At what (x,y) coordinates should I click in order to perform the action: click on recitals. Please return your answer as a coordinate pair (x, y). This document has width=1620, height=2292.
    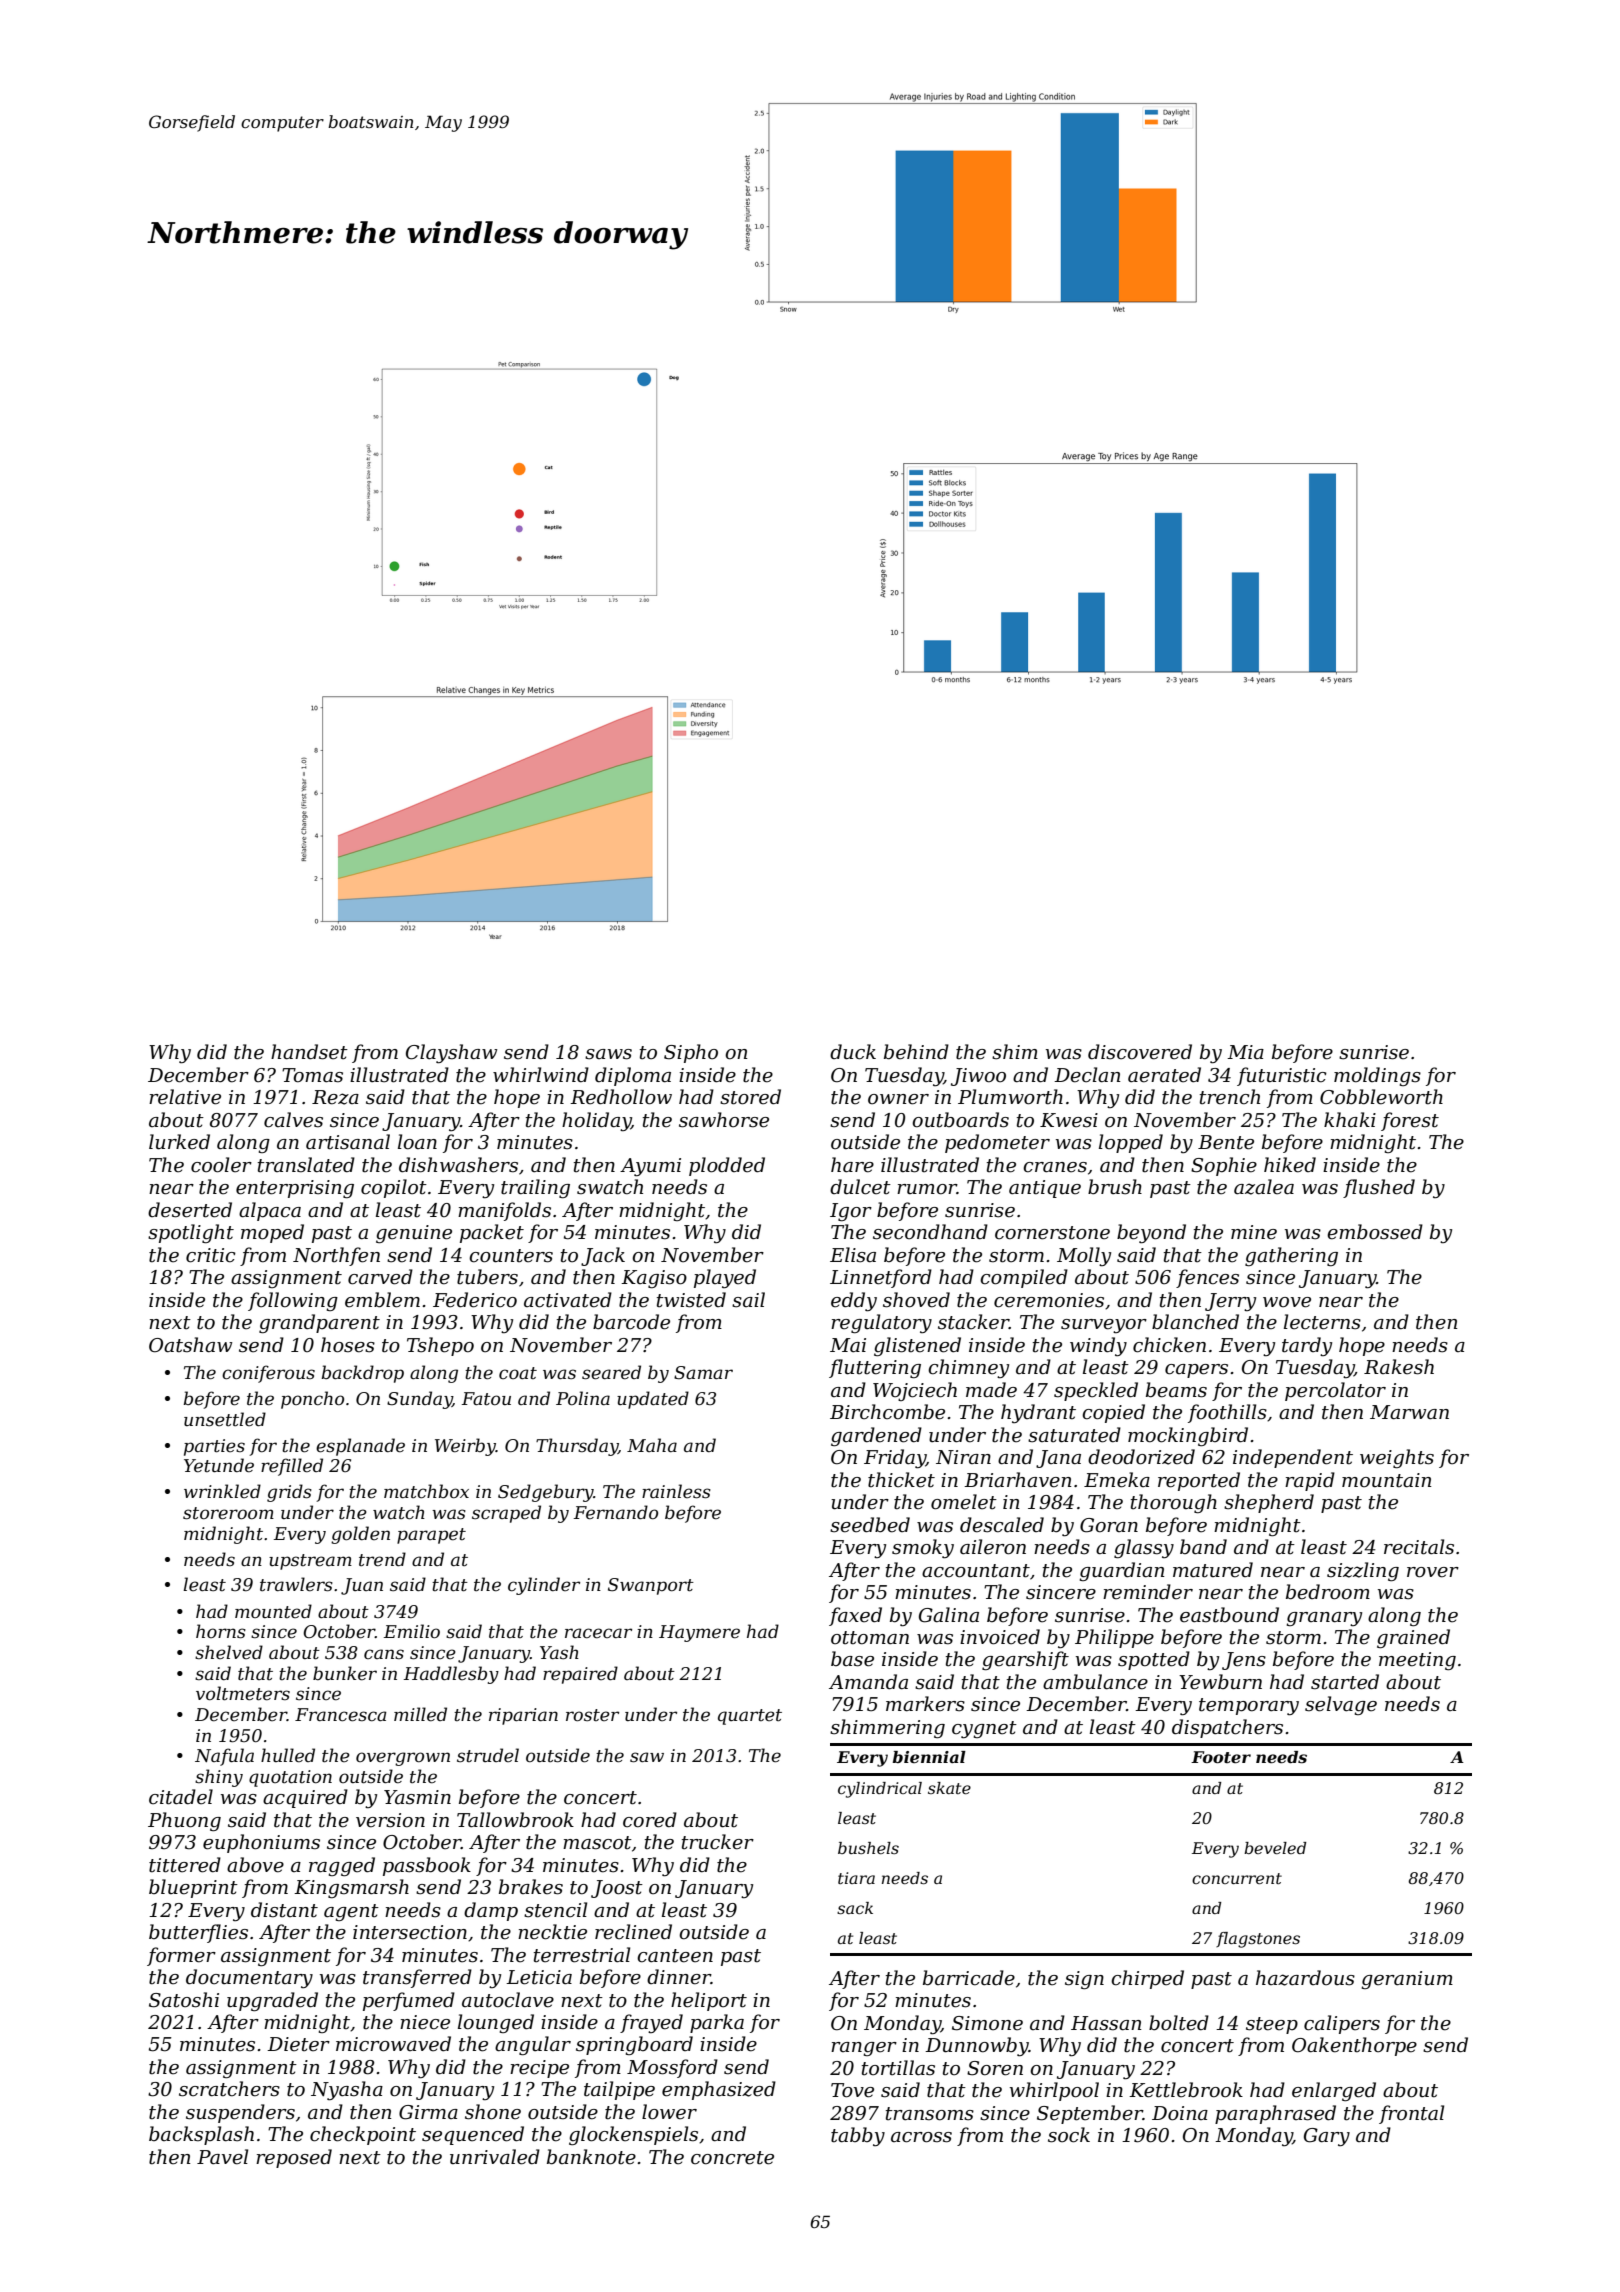
    Looking at the image, I should click on (1419, 1547).
